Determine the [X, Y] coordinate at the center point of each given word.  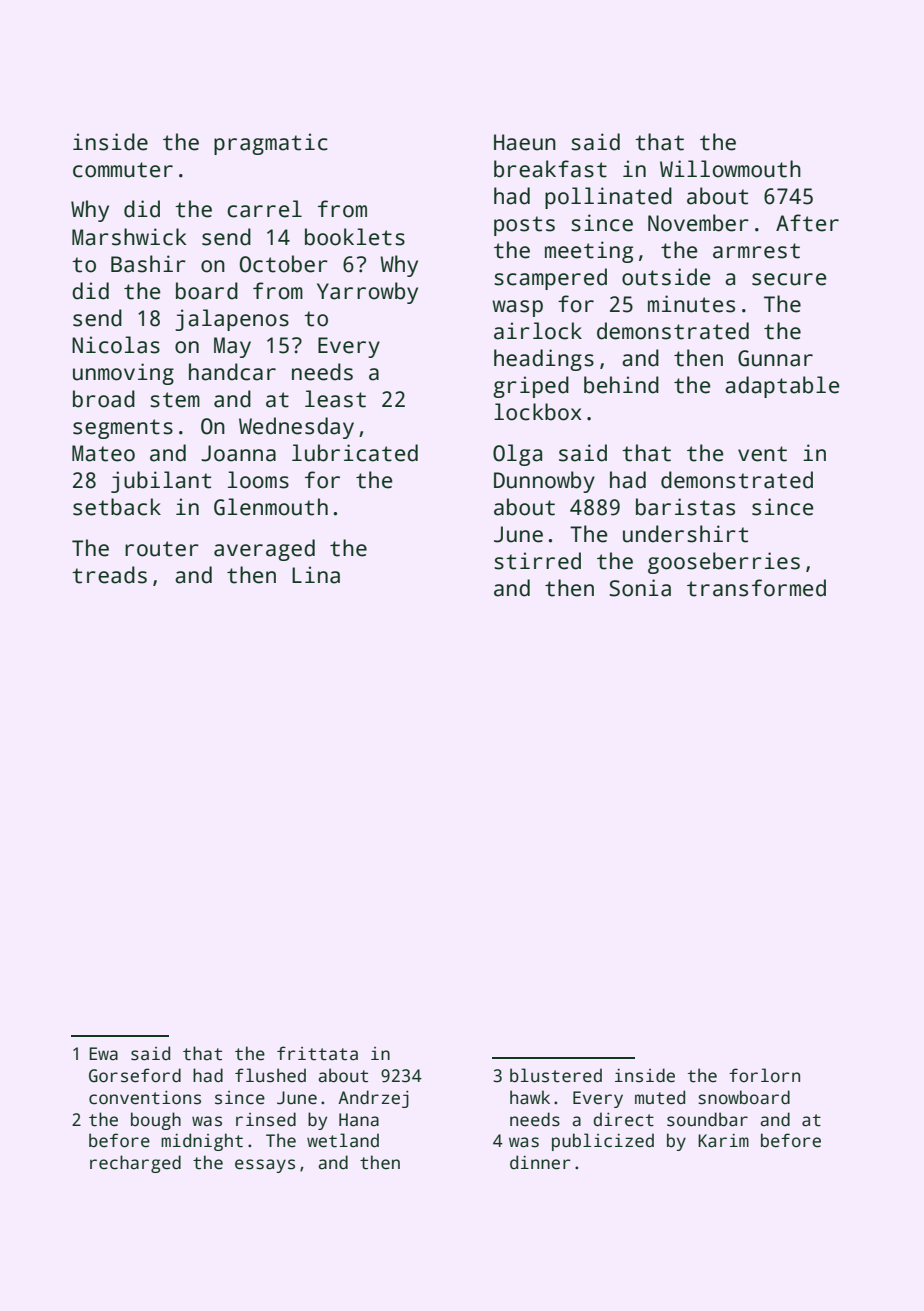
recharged [135, 1164]
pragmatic [271, 144]
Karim [723, 1140]
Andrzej [373, 1099]
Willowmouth [730, 169]
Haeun [525, 142]
